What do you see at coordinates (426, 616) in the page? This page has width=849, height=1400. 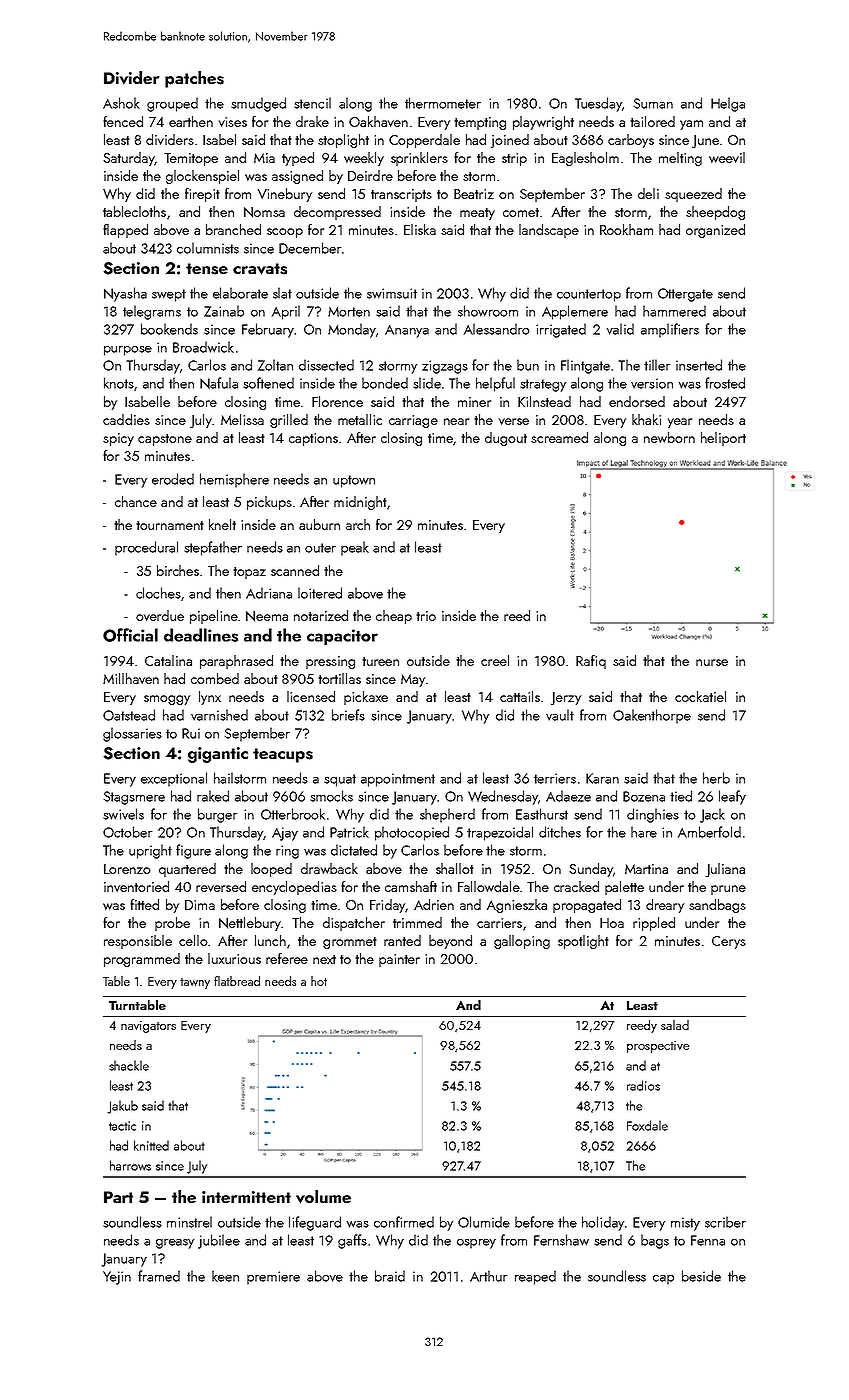 I see `trio` at bounding box center [426, 616].
